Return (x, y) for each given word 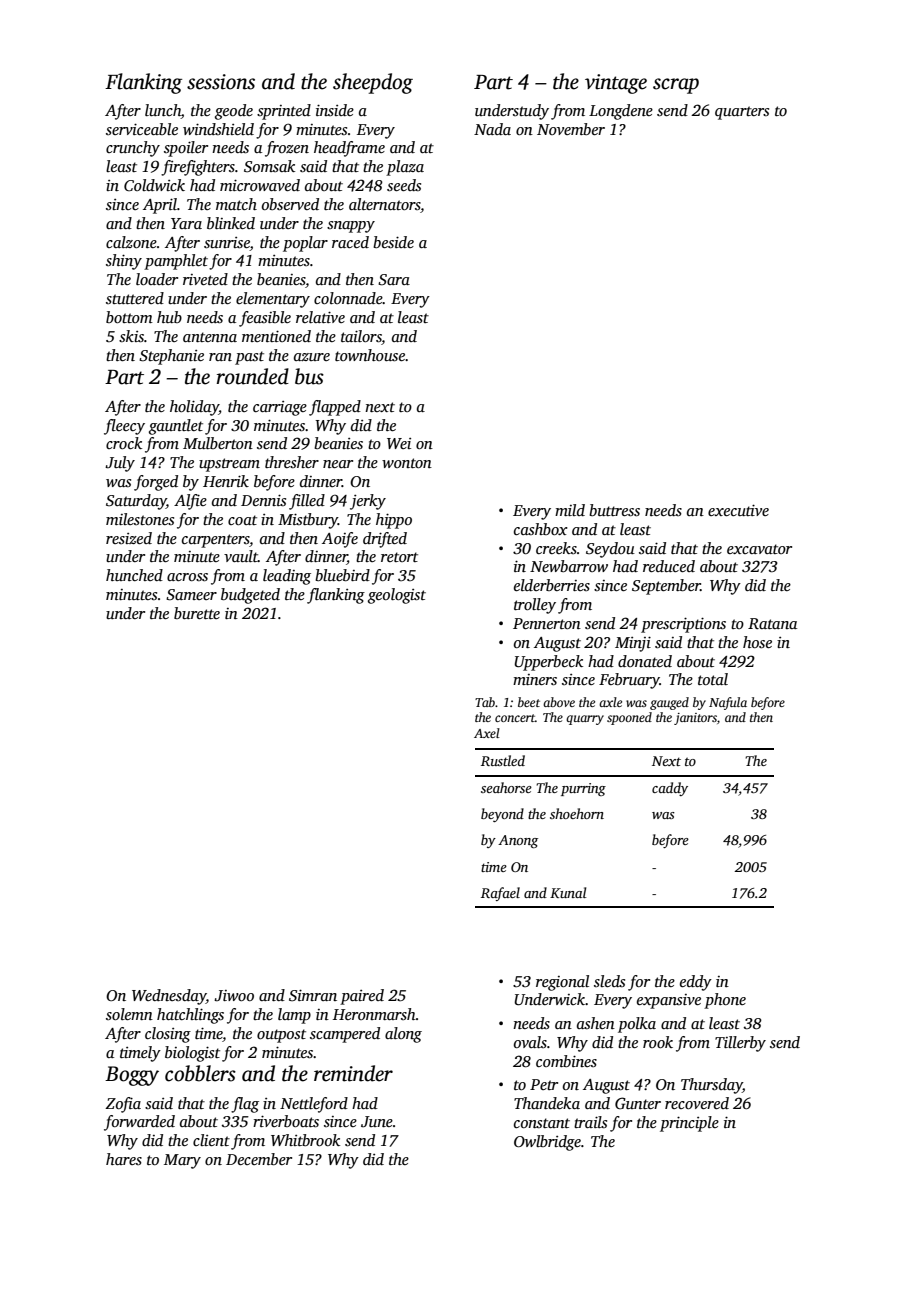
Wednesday (169, 997)
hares (124, 1159)
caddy (670, 789)
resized (129, 538)
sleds (609, 981)
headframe (349, 149)
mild (570, 510)
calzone (131, 242)
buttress (614, 510)
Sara (394, 280)
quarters (742, 113)
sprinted (284, 112)
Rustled (503, 760)
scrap (676, 86)
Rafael (500, 894)
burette (197, 613)
